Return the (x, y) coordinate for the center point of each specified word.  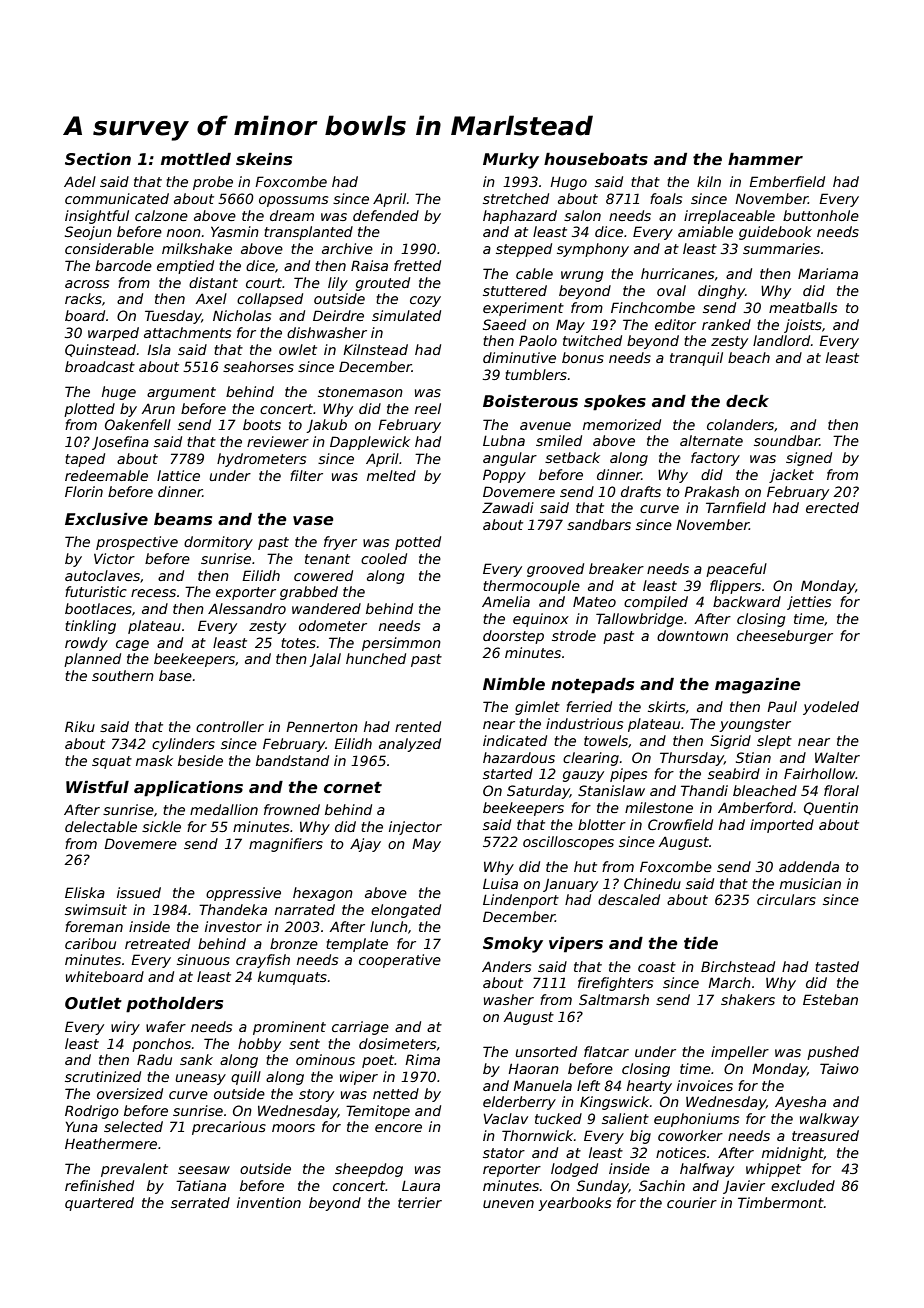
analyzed (410, 745)
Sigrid (731, 742)
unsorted (546, 1051)
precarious (229, 1128)
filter (306, 475)
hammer (765, 159)
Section (98, 159)
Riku (80, 726)
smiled (559, 440)
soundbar (787, 440)
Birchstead (738, 966)
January (570, 885)
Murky (511, 161)
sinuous (203, 959)
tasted (837, 966)
